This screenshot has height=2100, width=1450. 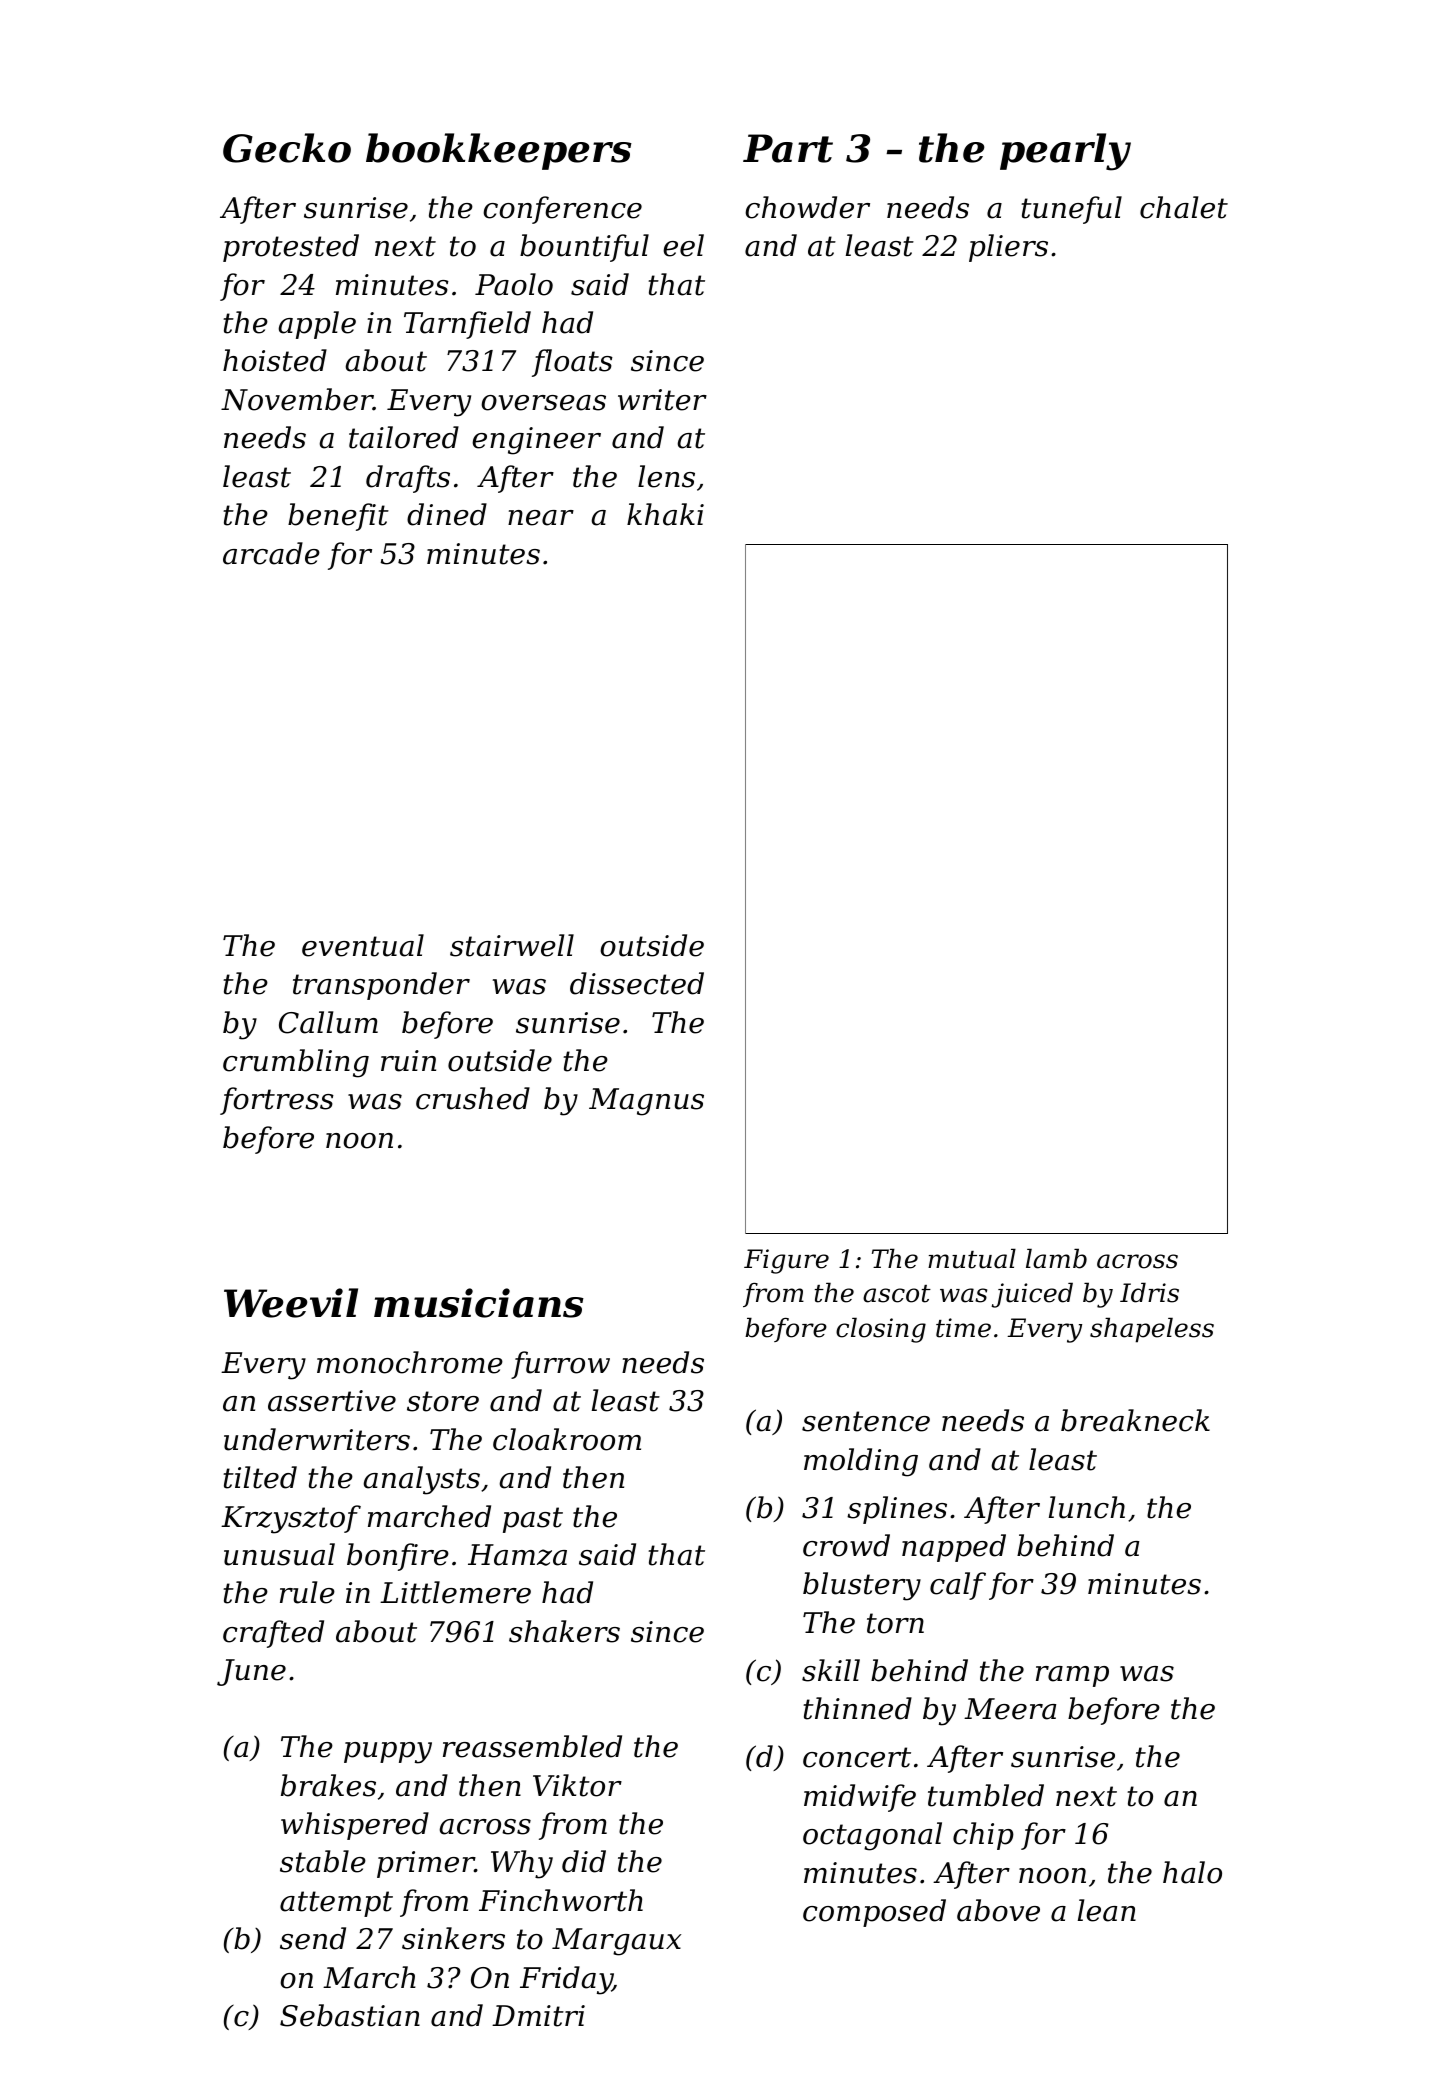 What do you see at coordinates (1056, 1258) in the screenshot?
I see `lamb` at bounding box center [1056, 1258].
